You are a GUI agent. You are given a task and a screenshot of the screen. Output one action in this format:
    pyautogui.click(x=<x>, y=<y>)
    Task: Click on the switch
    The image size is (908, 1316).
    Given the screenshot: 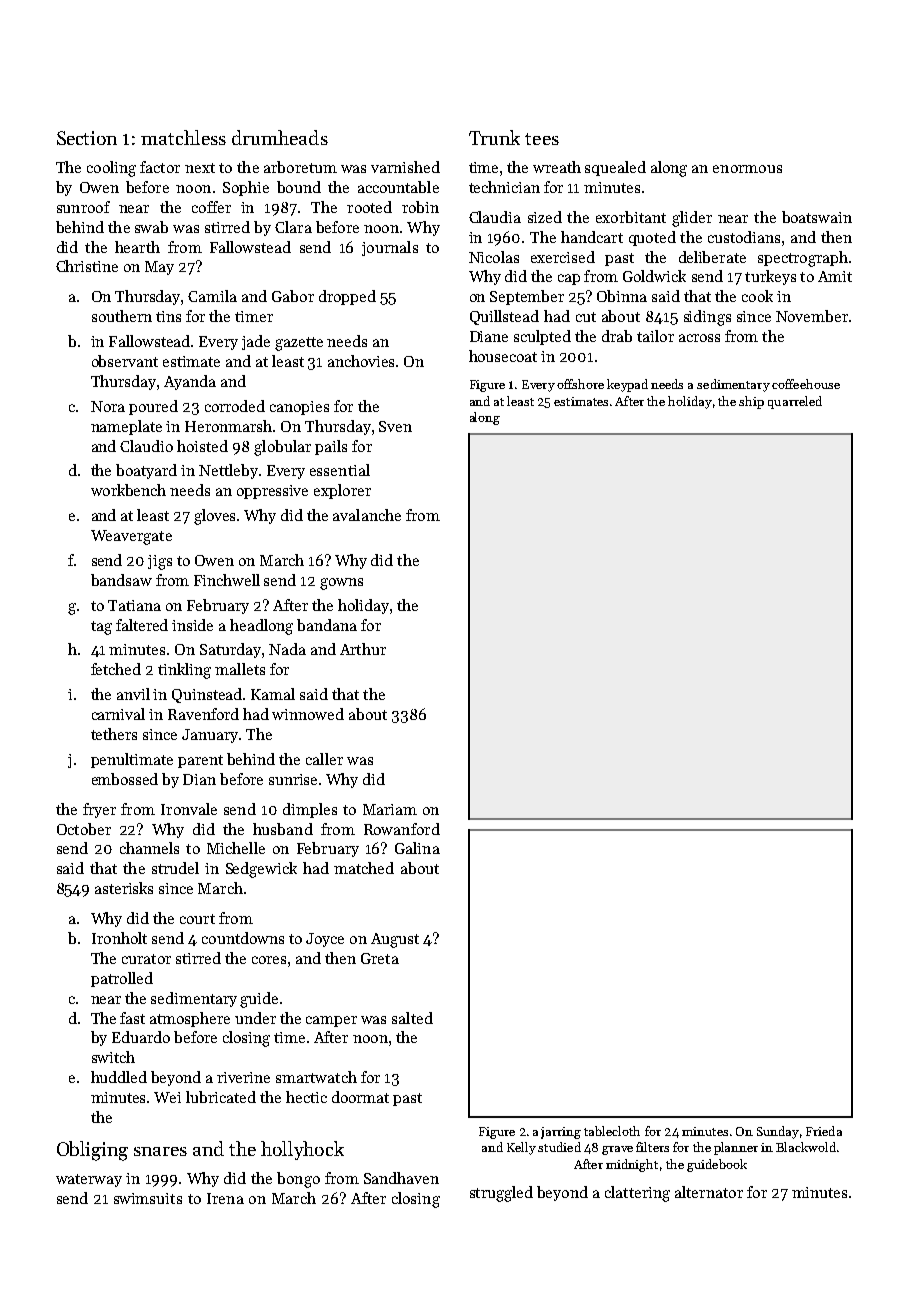 What is the action you would take?
    pyautogui.click(x=113, y=1057)
